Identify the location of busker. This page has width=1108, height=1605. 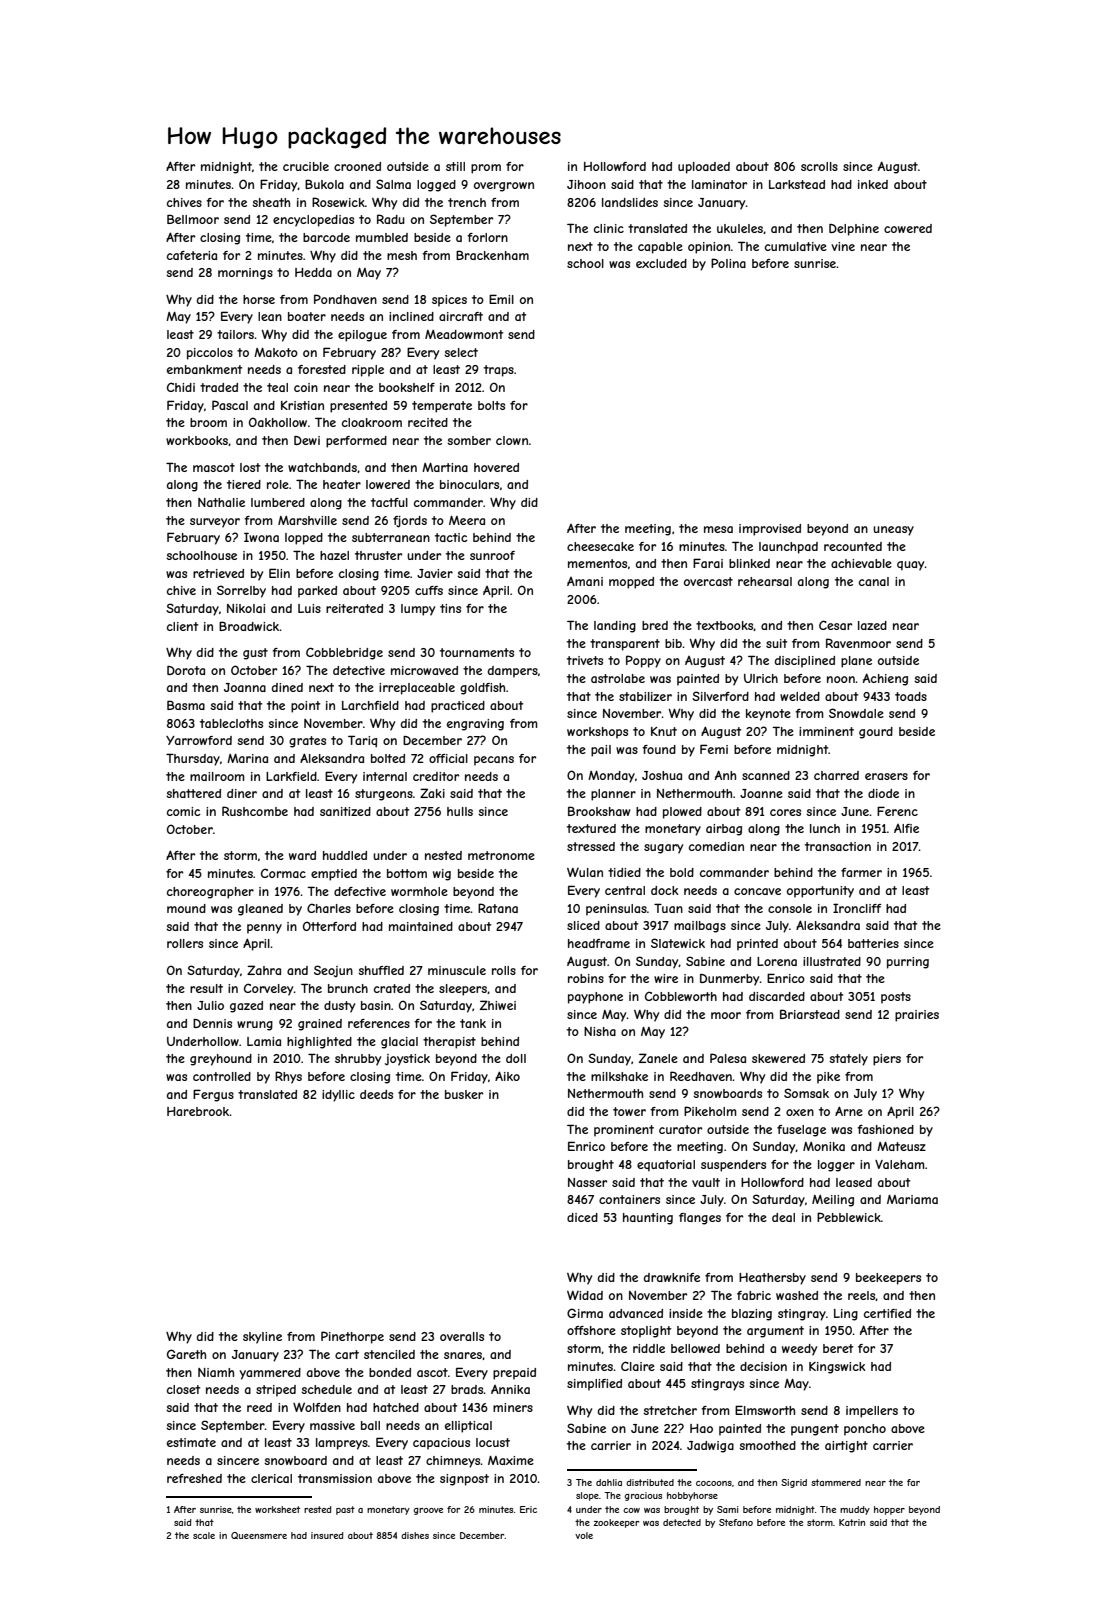
(464, 1094).
